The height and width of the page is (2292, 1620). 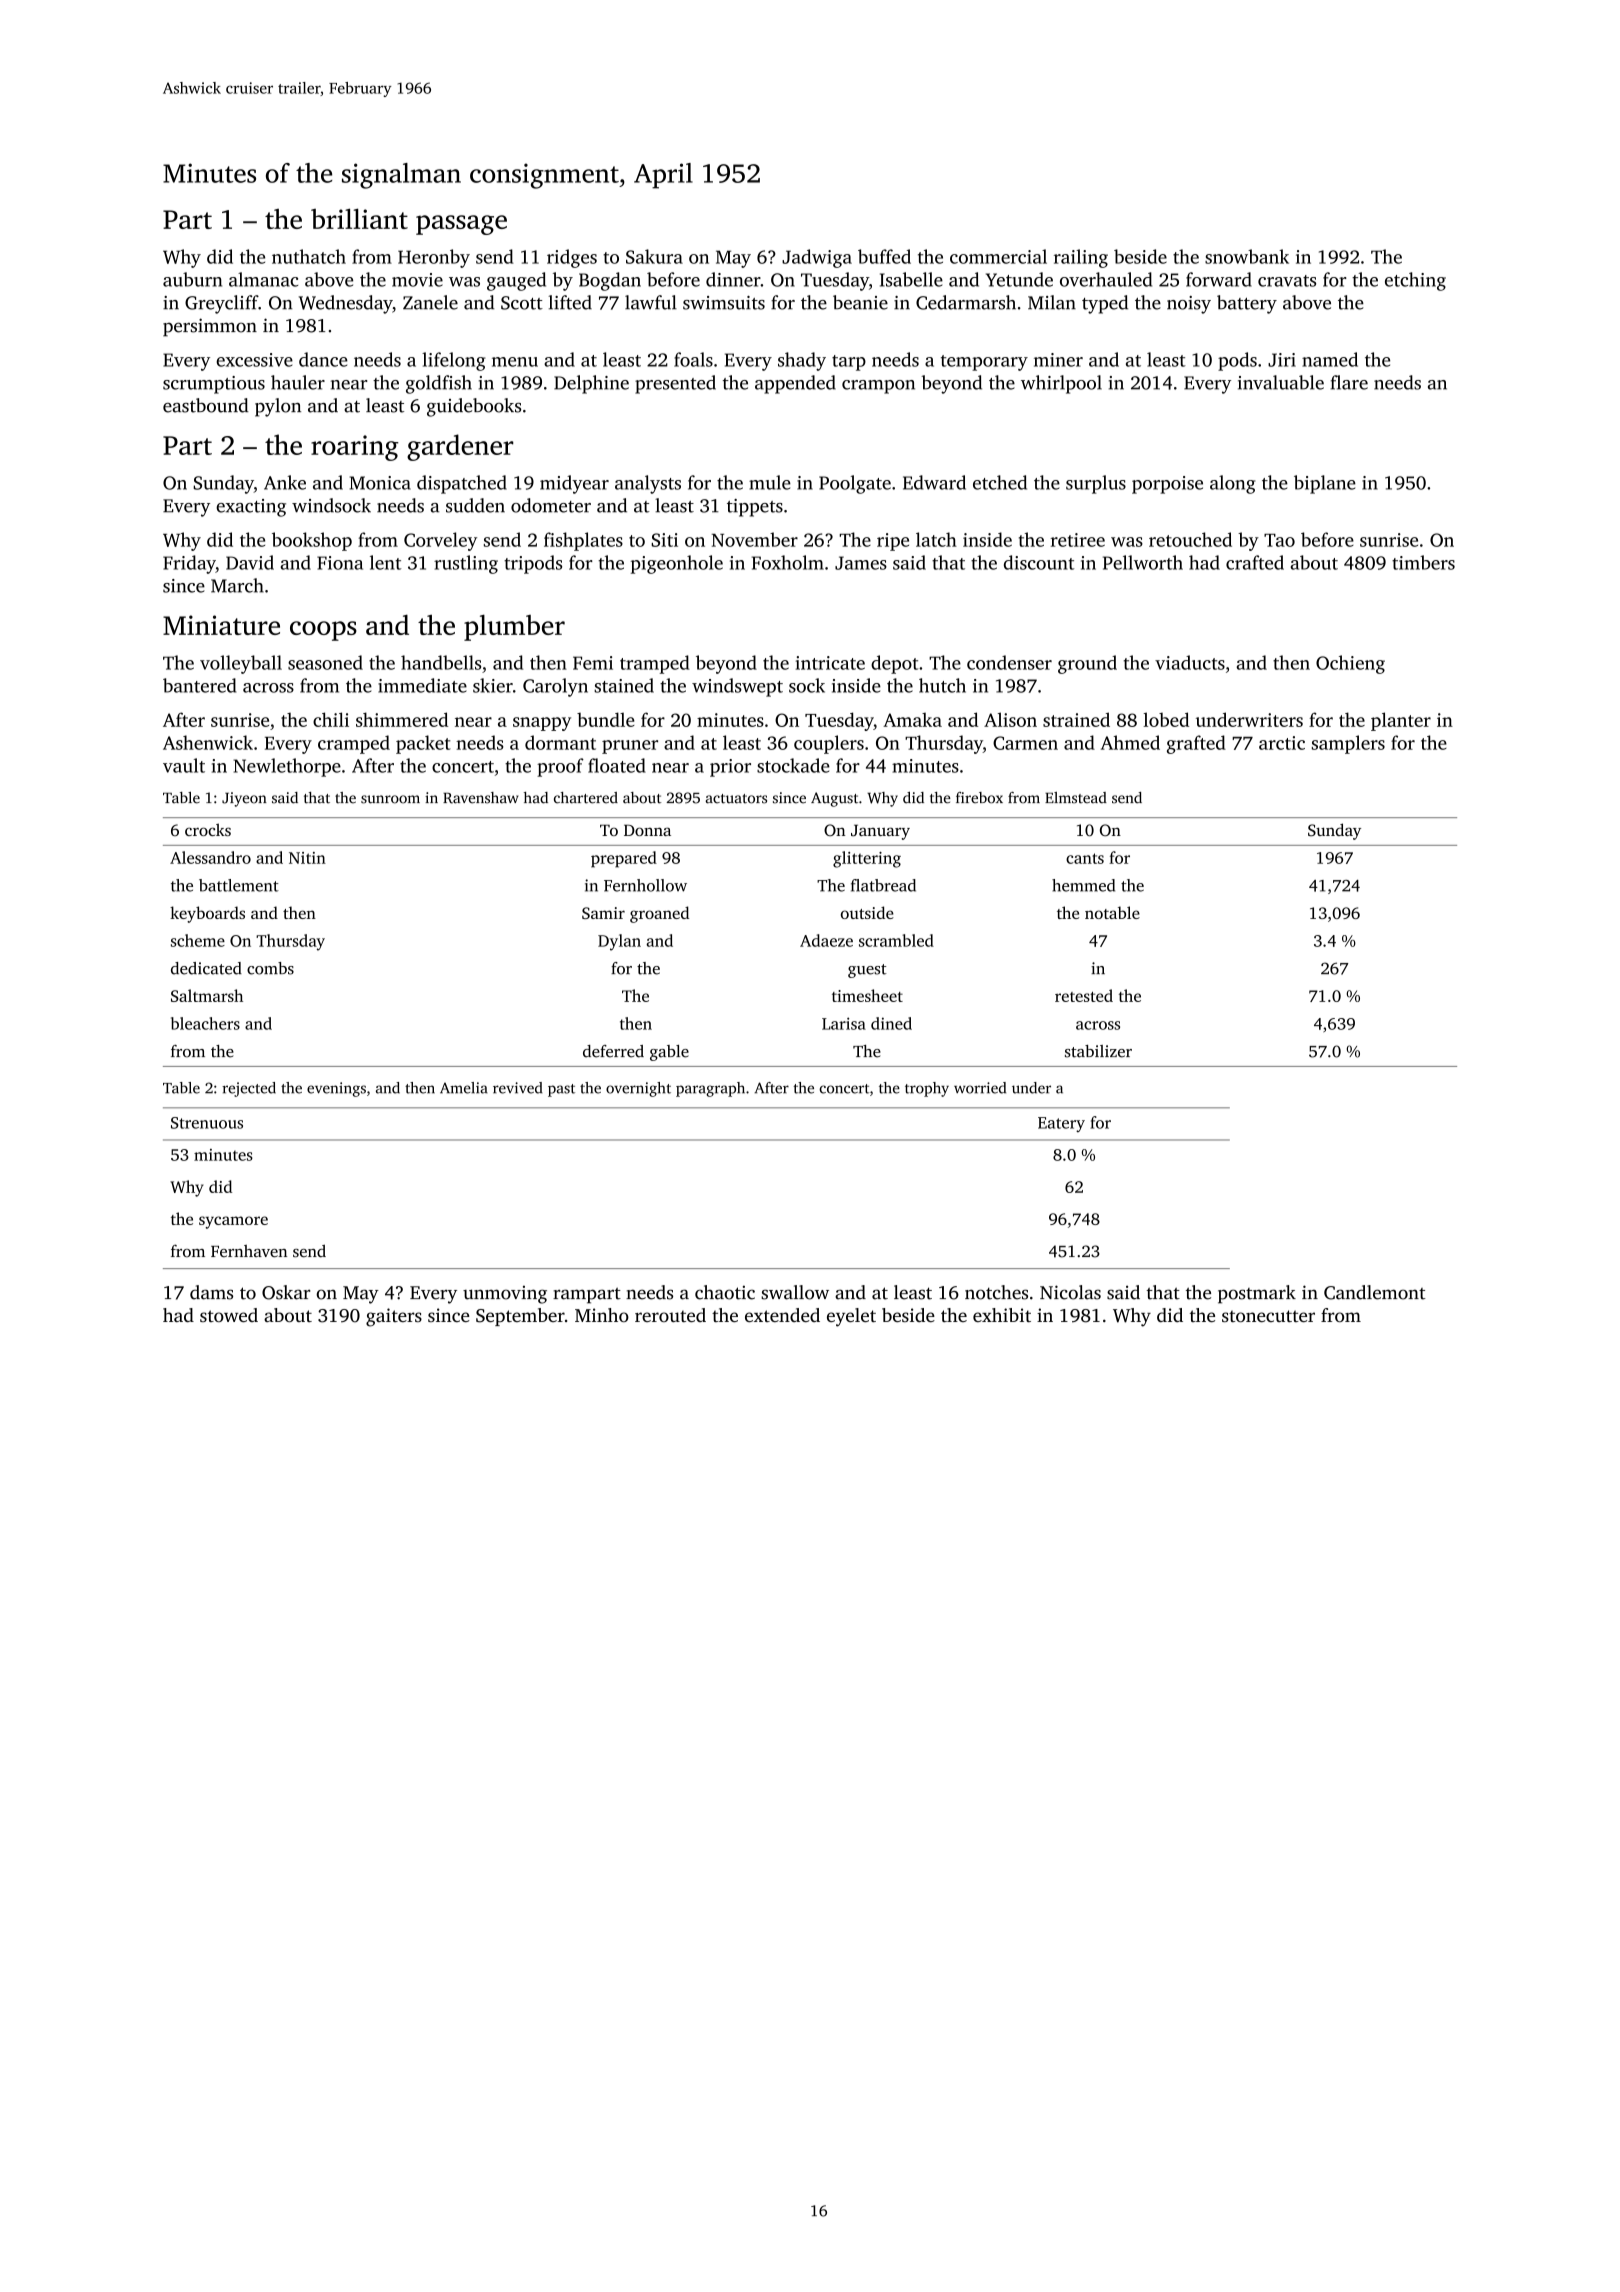 What do you see at coordinates (817, 258) in the page?
I see `Jadwiga` at bounding box center [817, 258].
